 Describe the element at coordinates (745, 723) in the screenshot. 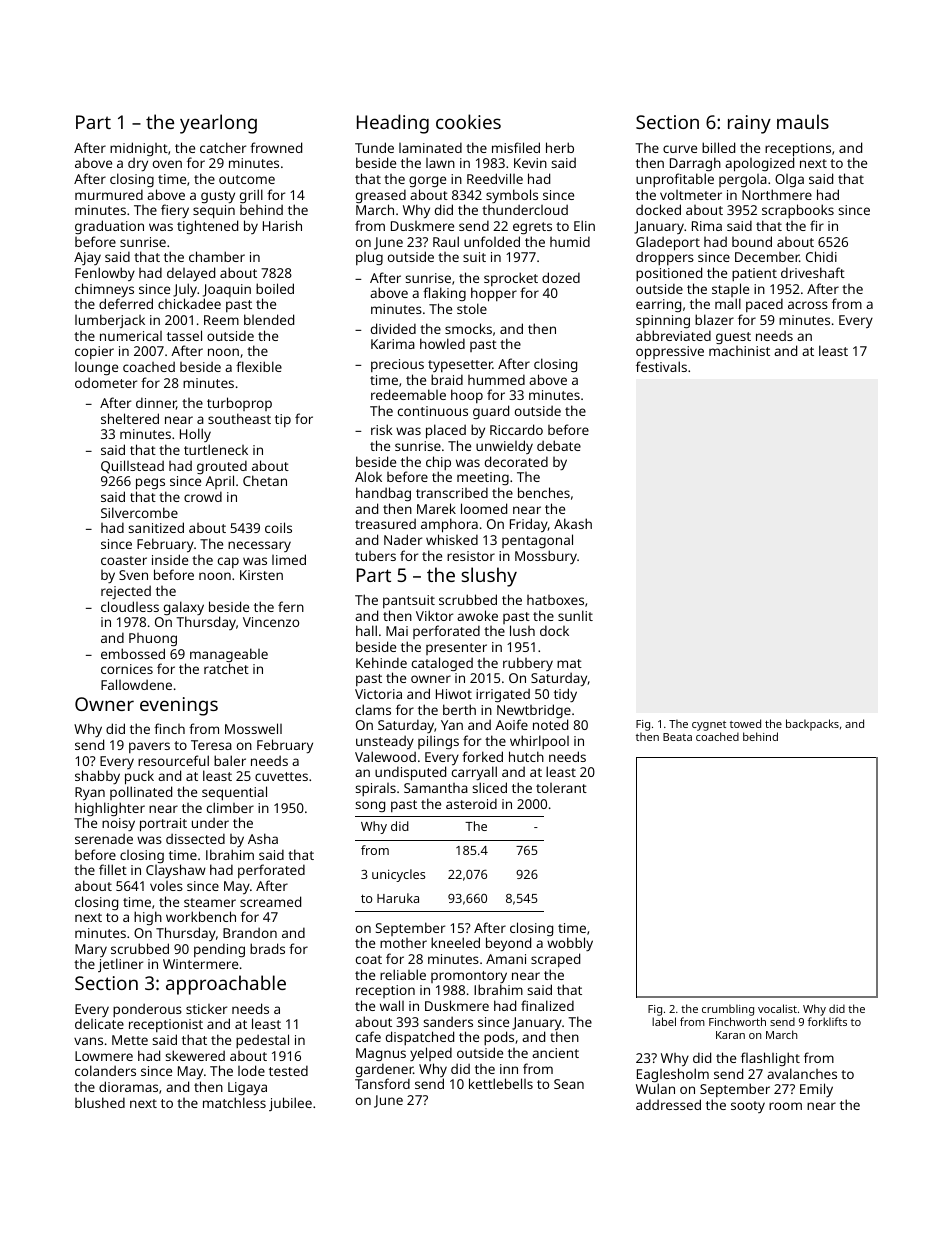

I see `towed` at that location.
